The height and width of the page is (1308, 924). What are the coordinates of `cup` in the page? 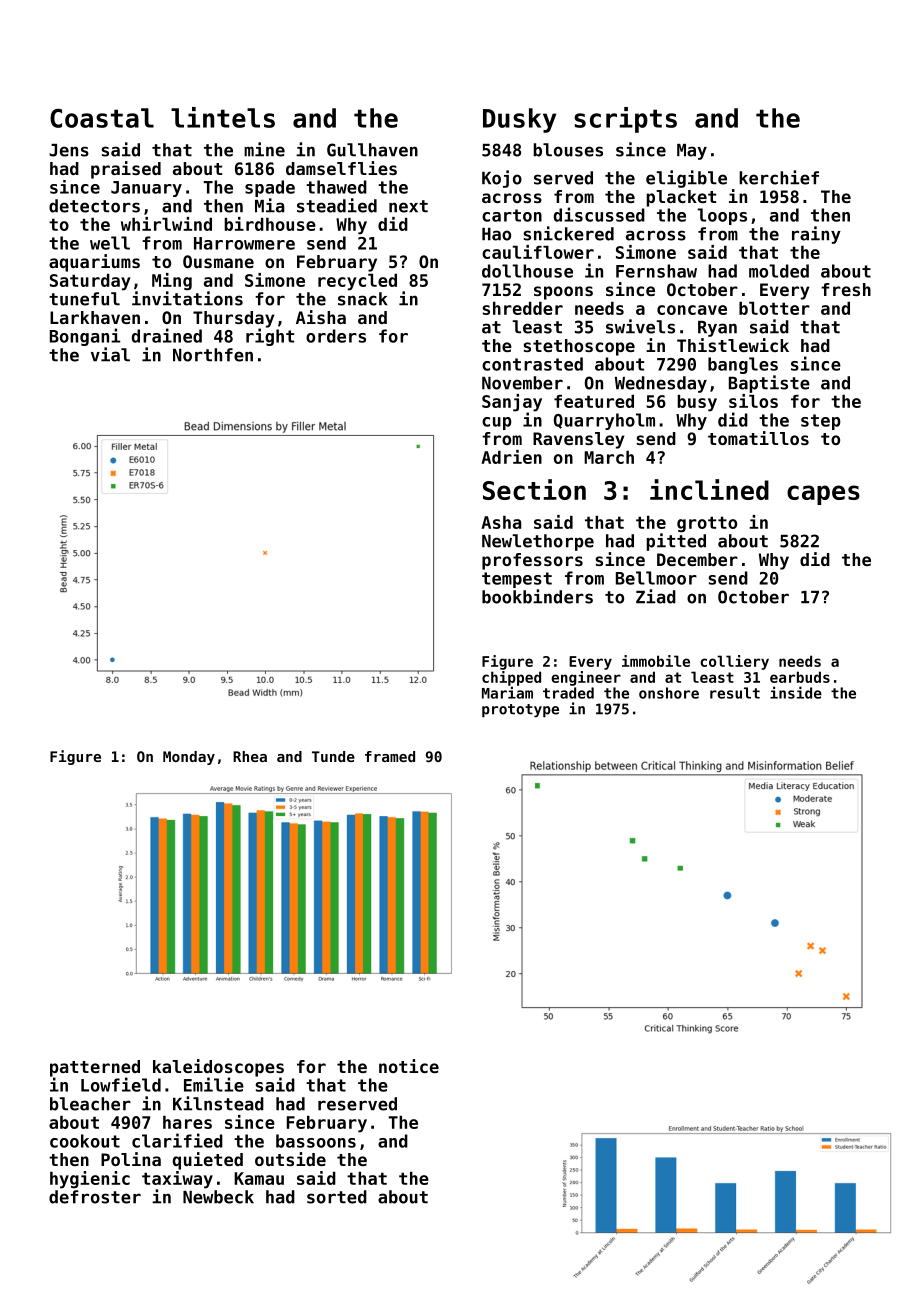 It's located at (497, 423).
